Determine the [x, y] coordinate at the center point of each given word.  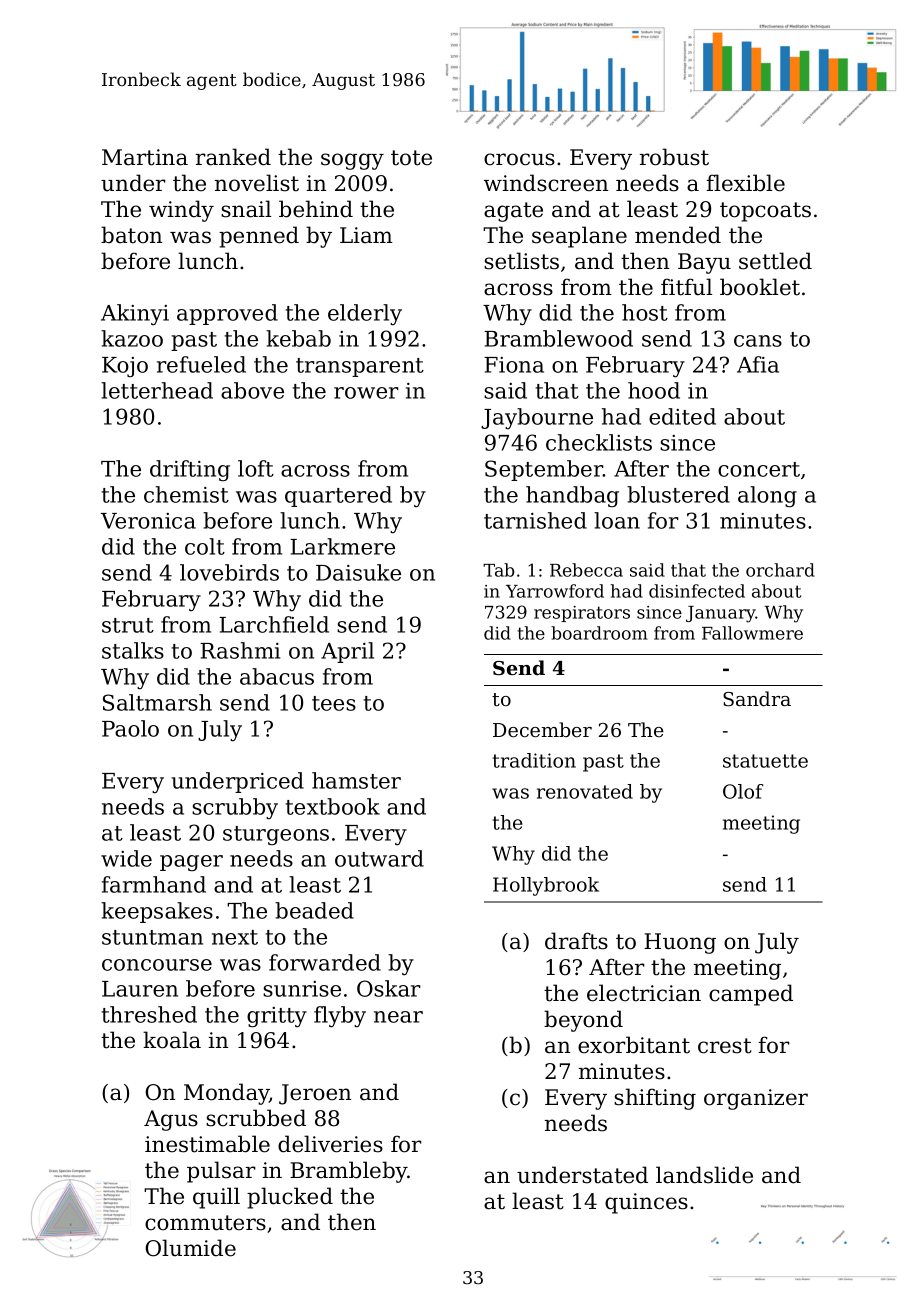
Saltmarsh [157, 702]
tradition [534, 760]
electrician [644, 993]
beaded [314, 910]
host [645, 312]
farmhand [154, 884]
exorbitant [634, 1045]
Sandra [757, 699]
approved [227, 314]
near [398, 1017]
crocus [519, 159]
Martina [145, 157]
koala [172, 1040]
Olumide [190, 1248]
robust [674, 157]
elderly [365, 314]
